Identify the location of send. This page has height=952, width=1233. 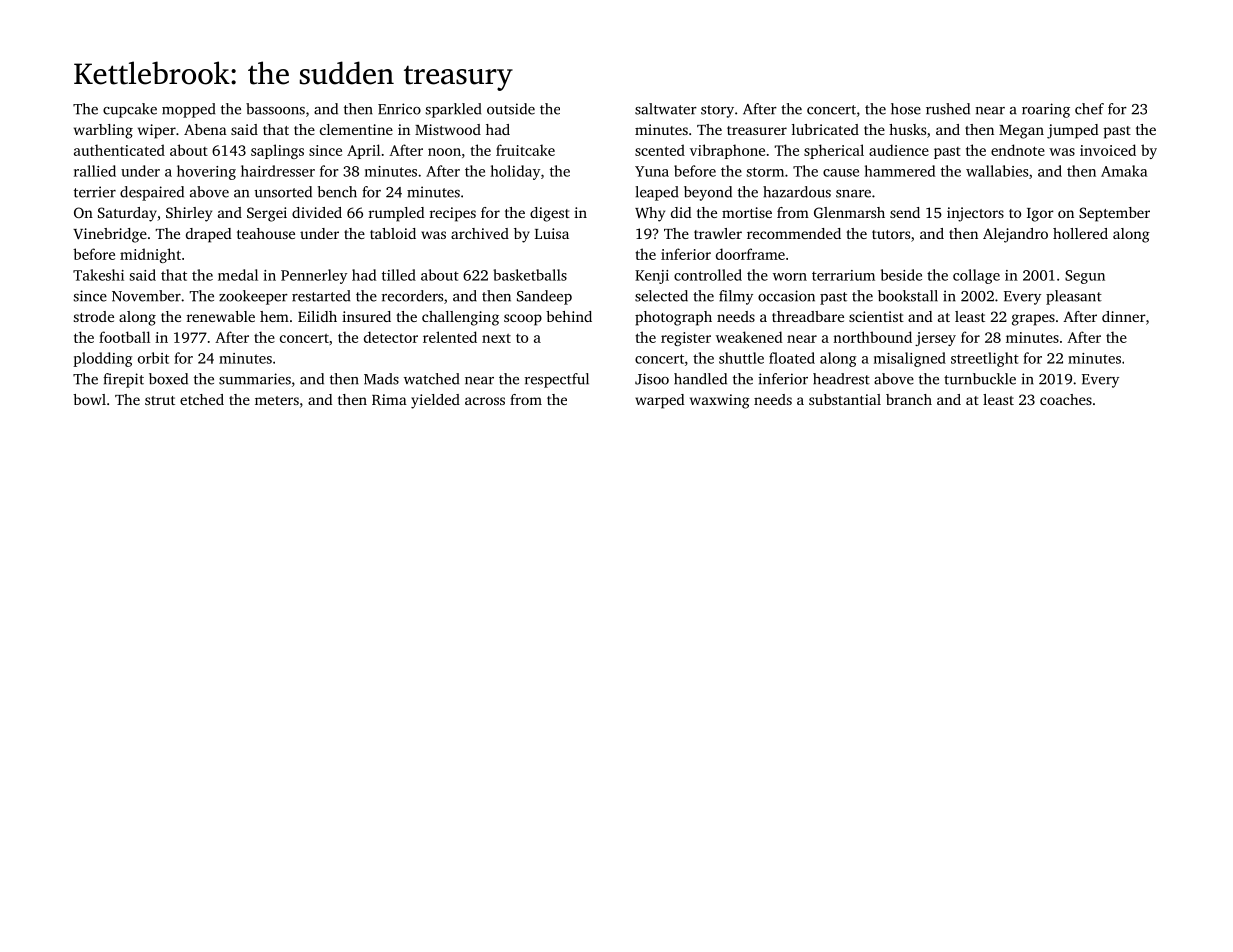
(905, 212).
